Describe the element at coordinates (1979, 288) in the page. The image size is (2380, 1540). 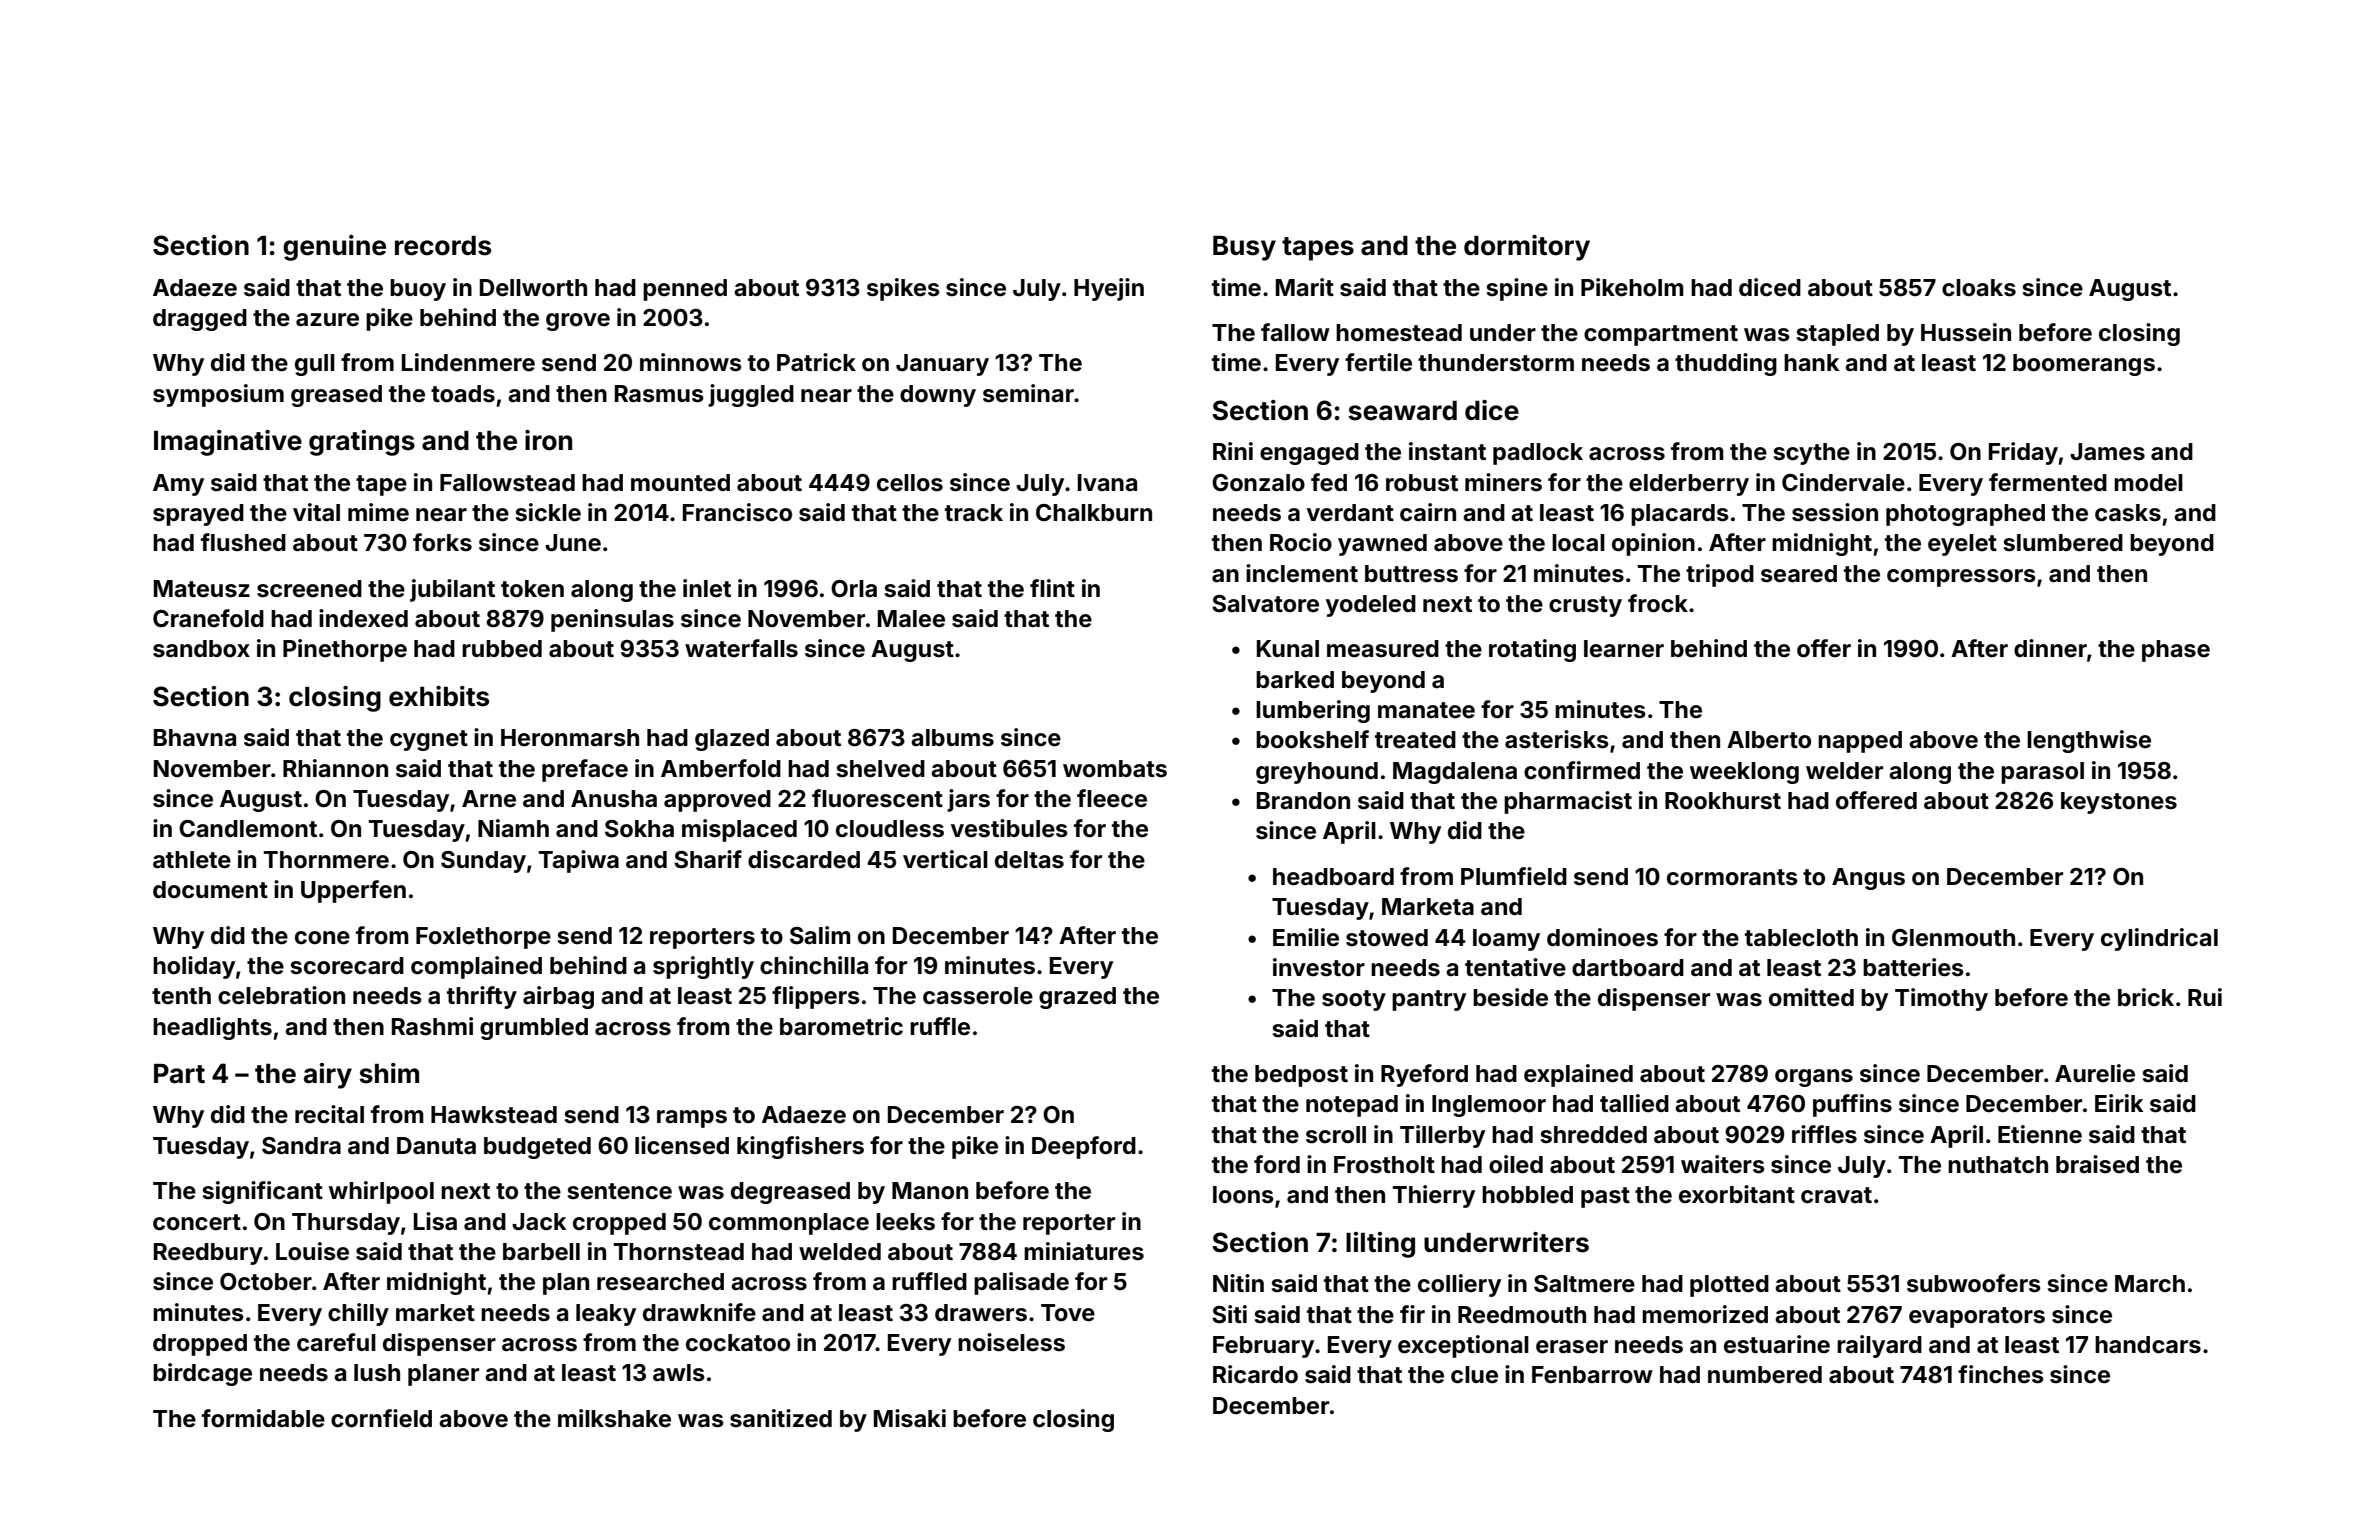
I see `cloaks` at that location.
